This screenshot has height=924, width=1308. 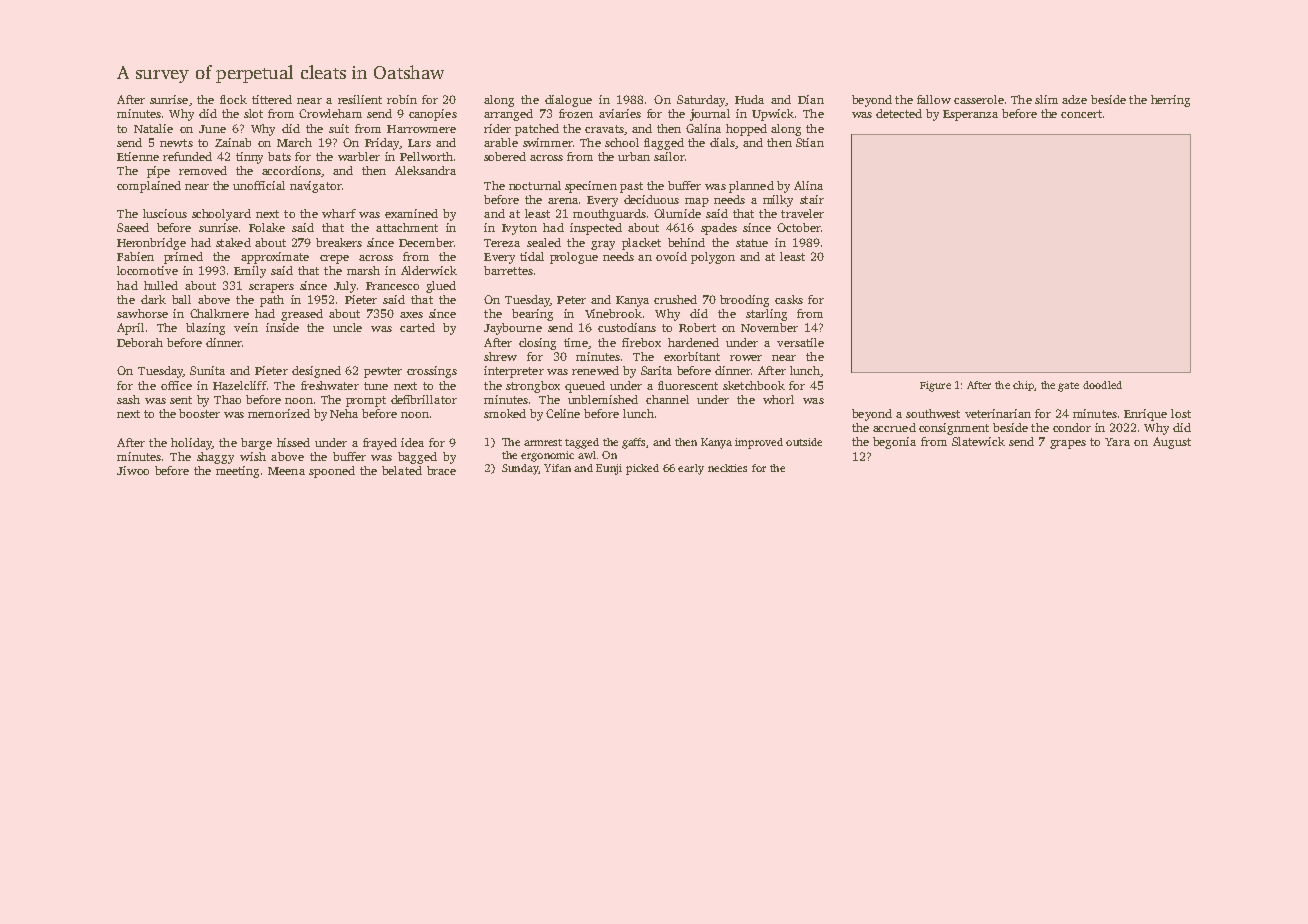 What do you see at coordinates (789, 299) in the screenshot?
I see `casks` at bounding box center [789, 299].
